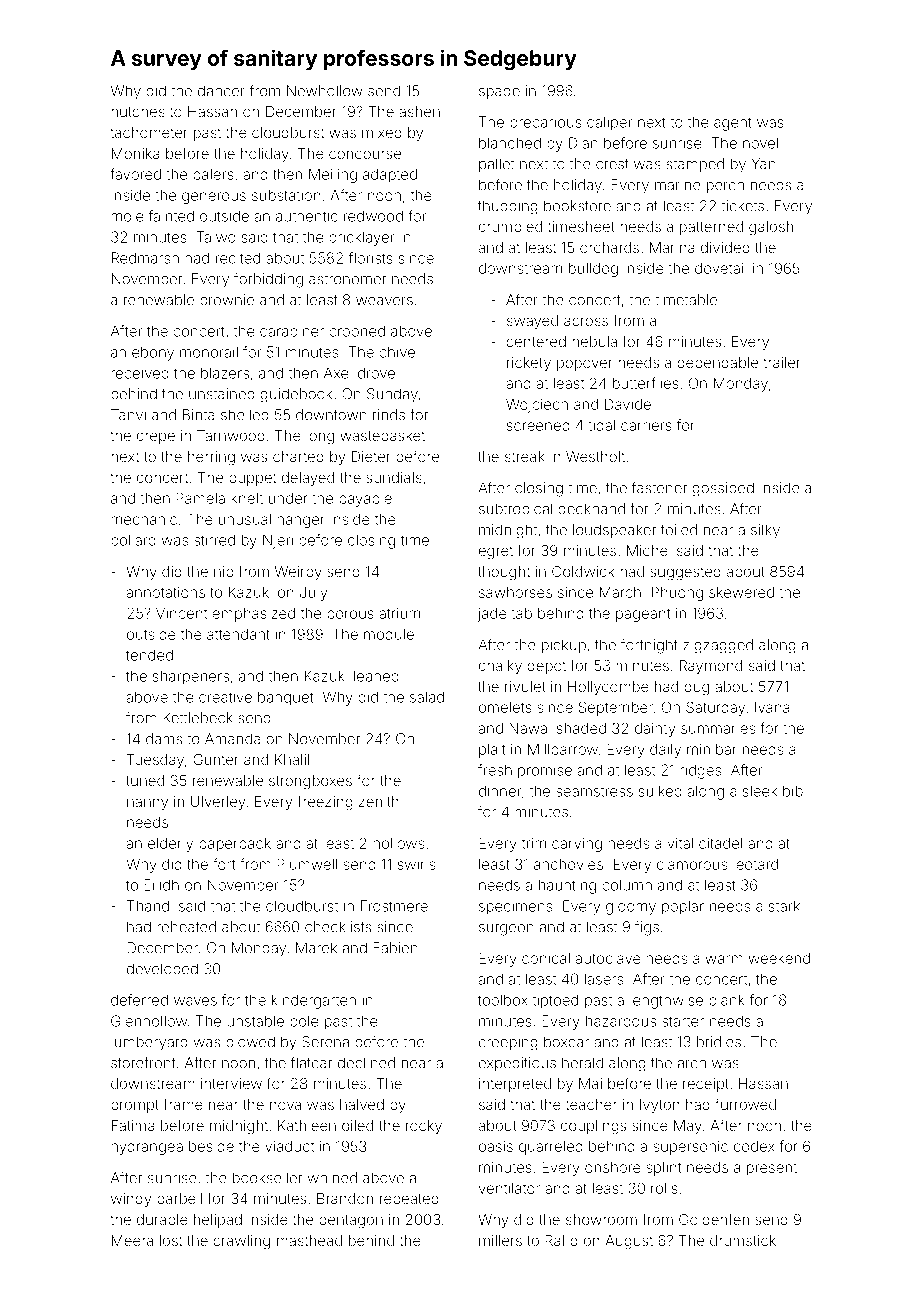  I want to click on dancer, so click(221, 91).
